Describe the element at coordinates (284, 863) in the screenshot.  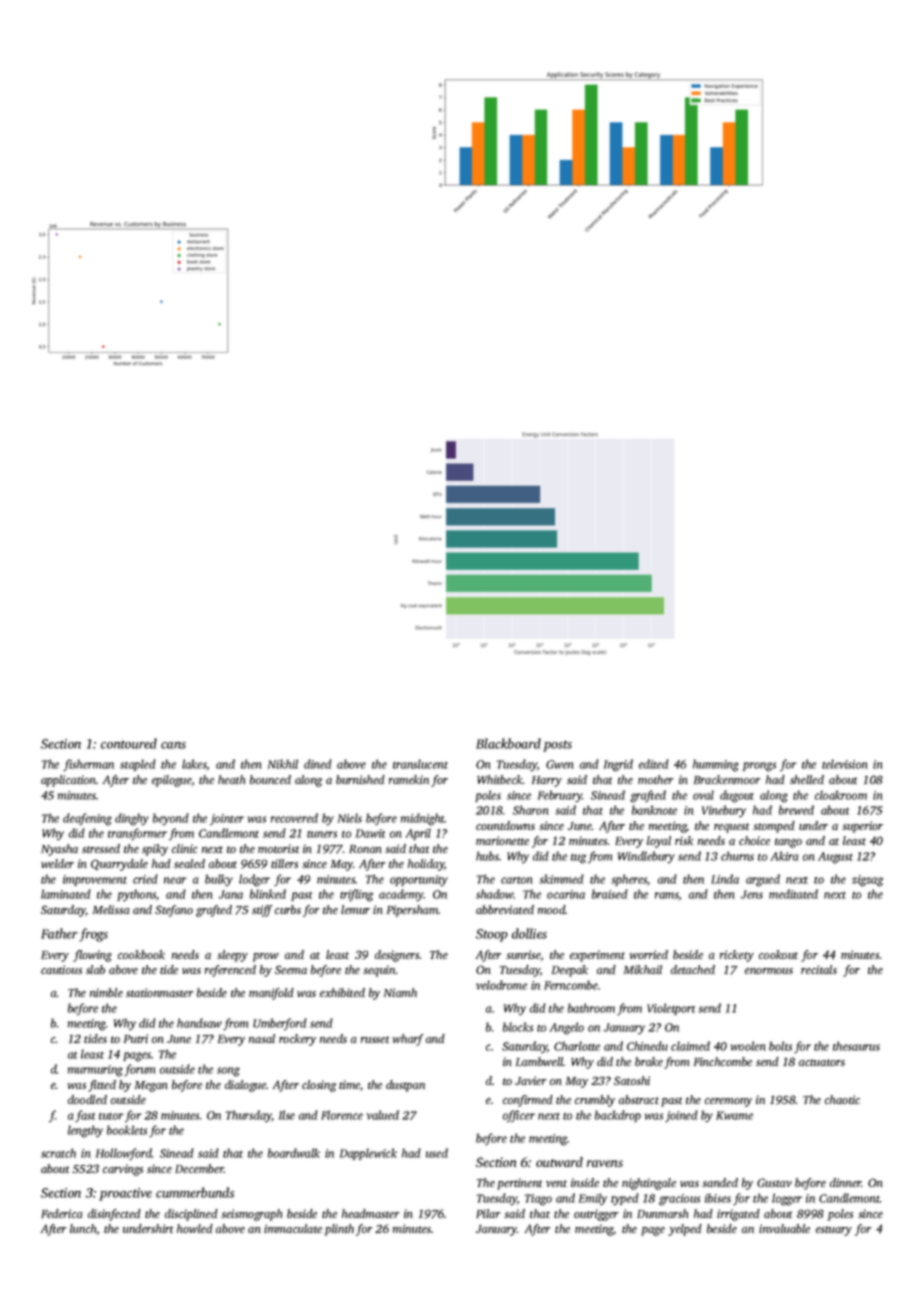
I see `tillers` at that location.
